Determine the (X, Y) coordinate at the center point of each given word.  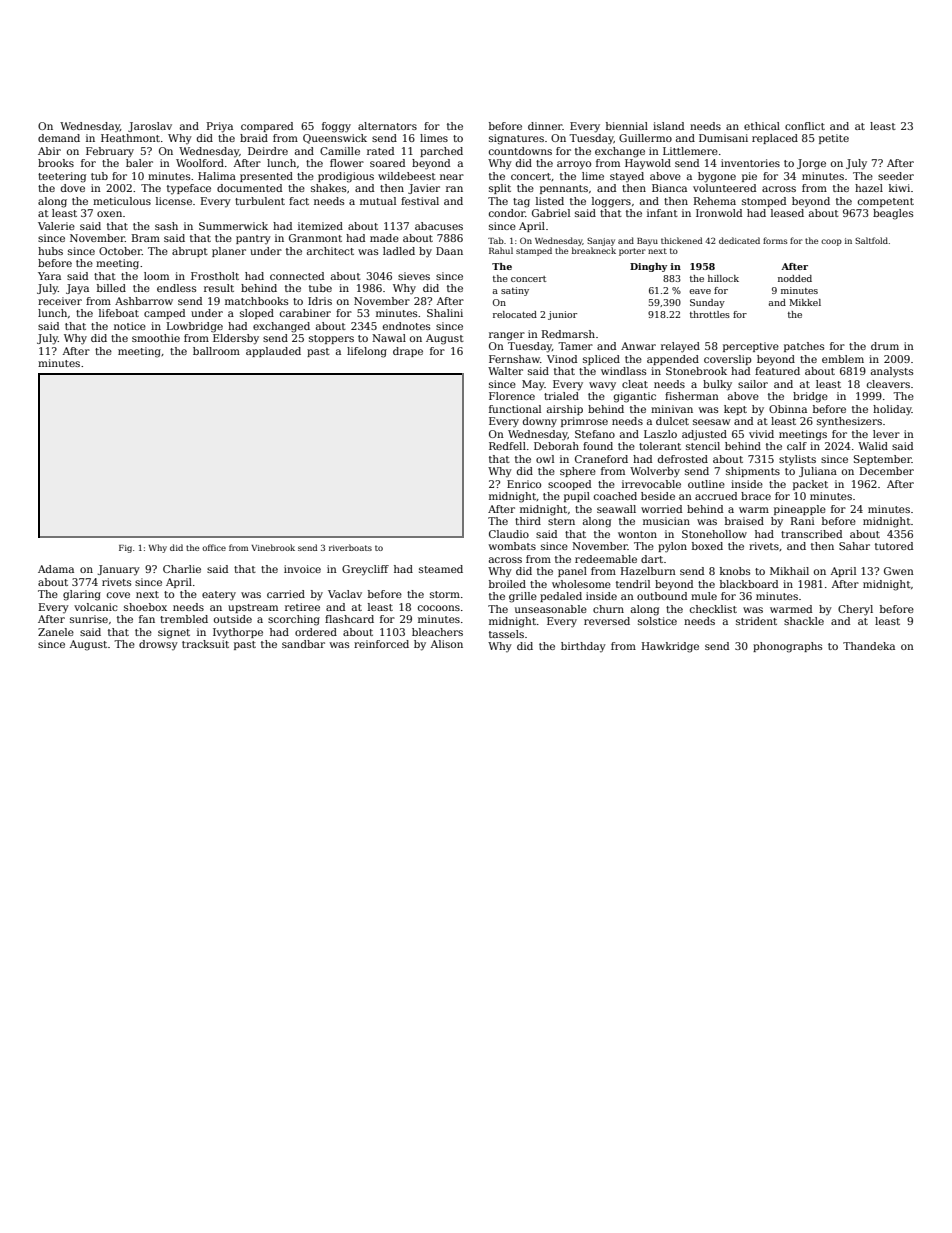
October (120, 251)
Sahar (854, 546)
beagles (893, 214)
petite (834, 139)
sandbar (303, 644)
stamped (534, 251)
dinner (545, 126)
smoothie (156, 338)
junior (562, 315)
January (119, 570)
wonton (637, 534)
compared (267, 127)
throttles (710, 314)
